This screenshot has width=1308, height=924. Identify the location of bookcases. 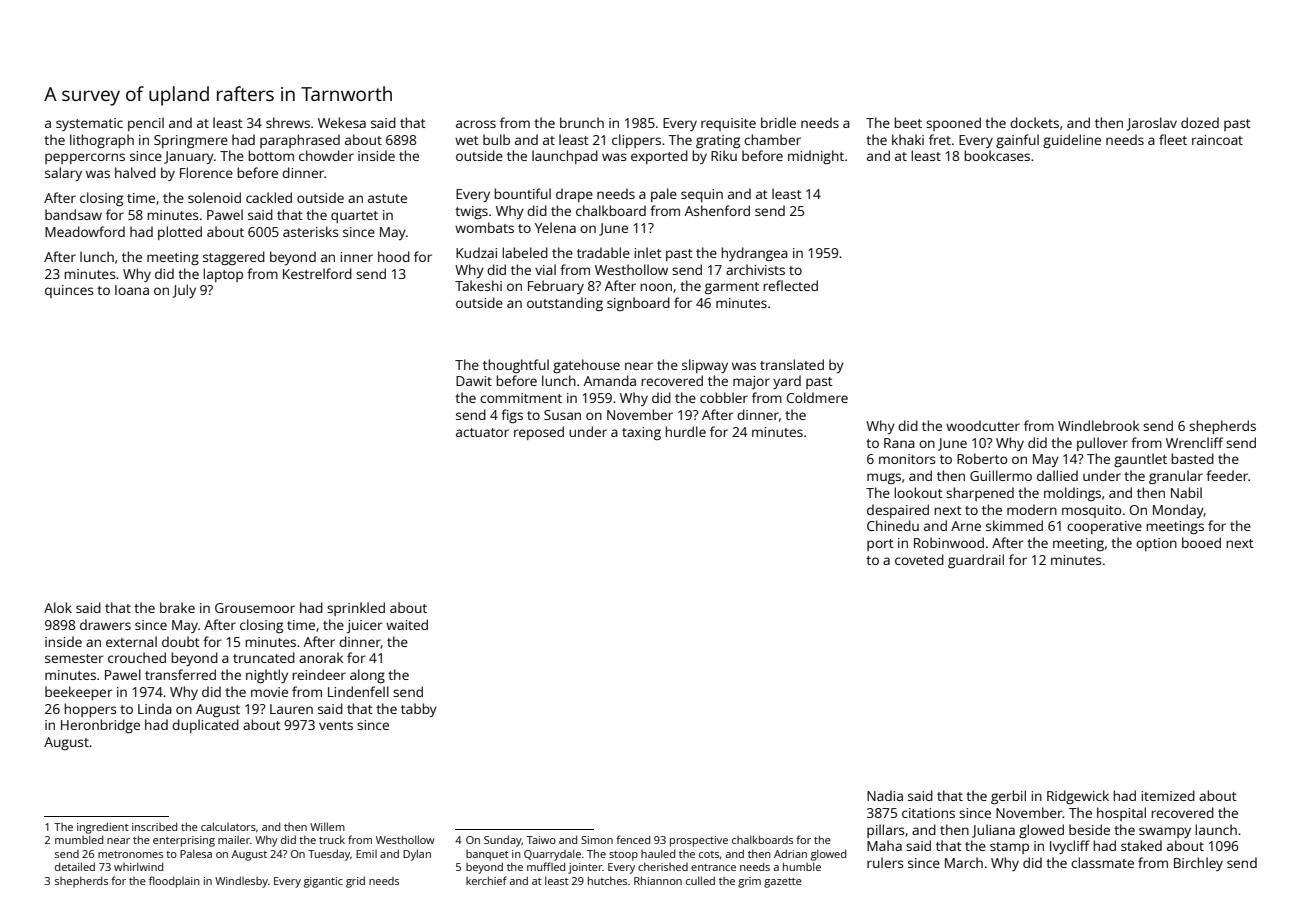
(997, 155).
